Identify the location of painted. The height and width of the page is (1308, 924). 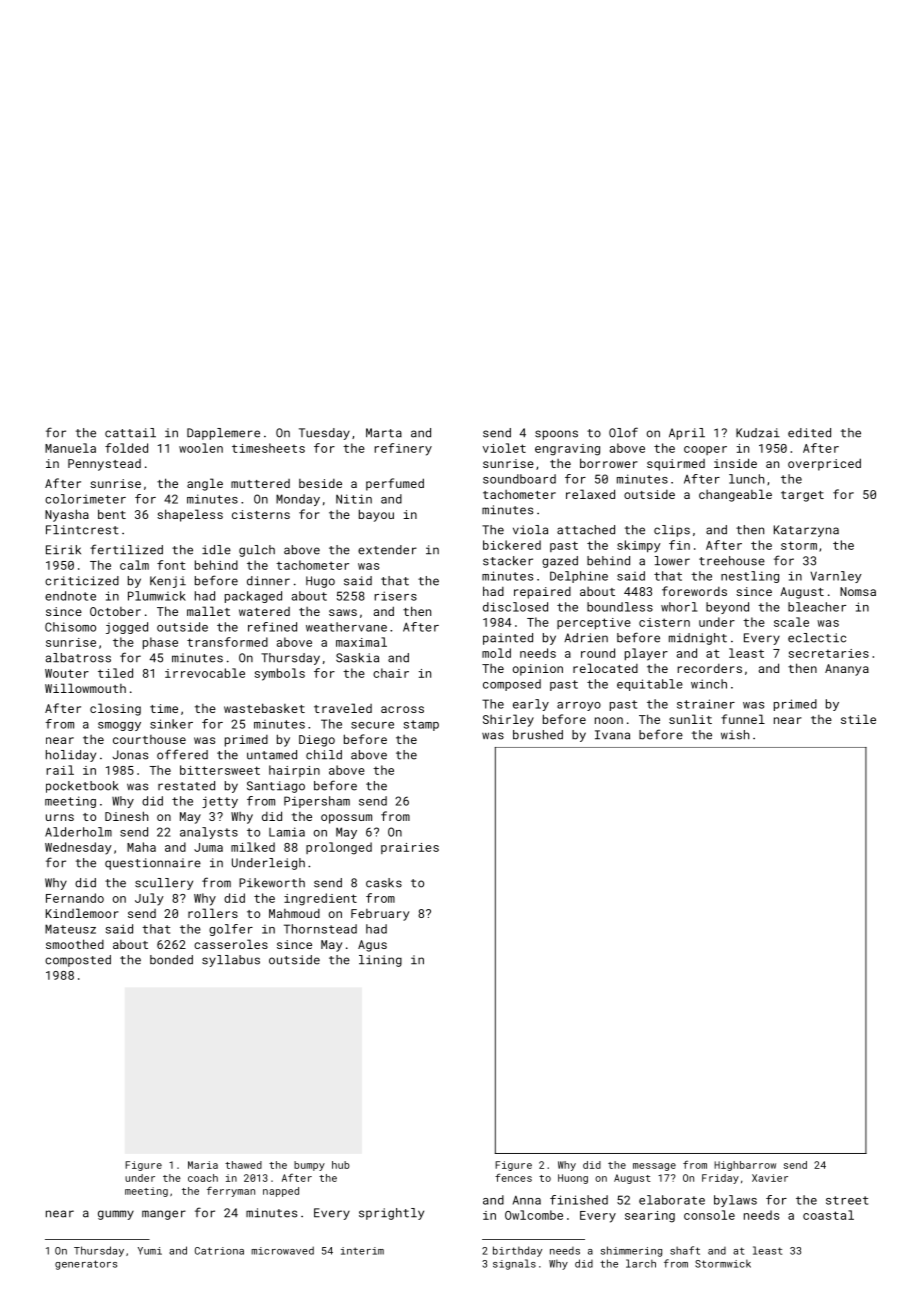
(508, 639).
